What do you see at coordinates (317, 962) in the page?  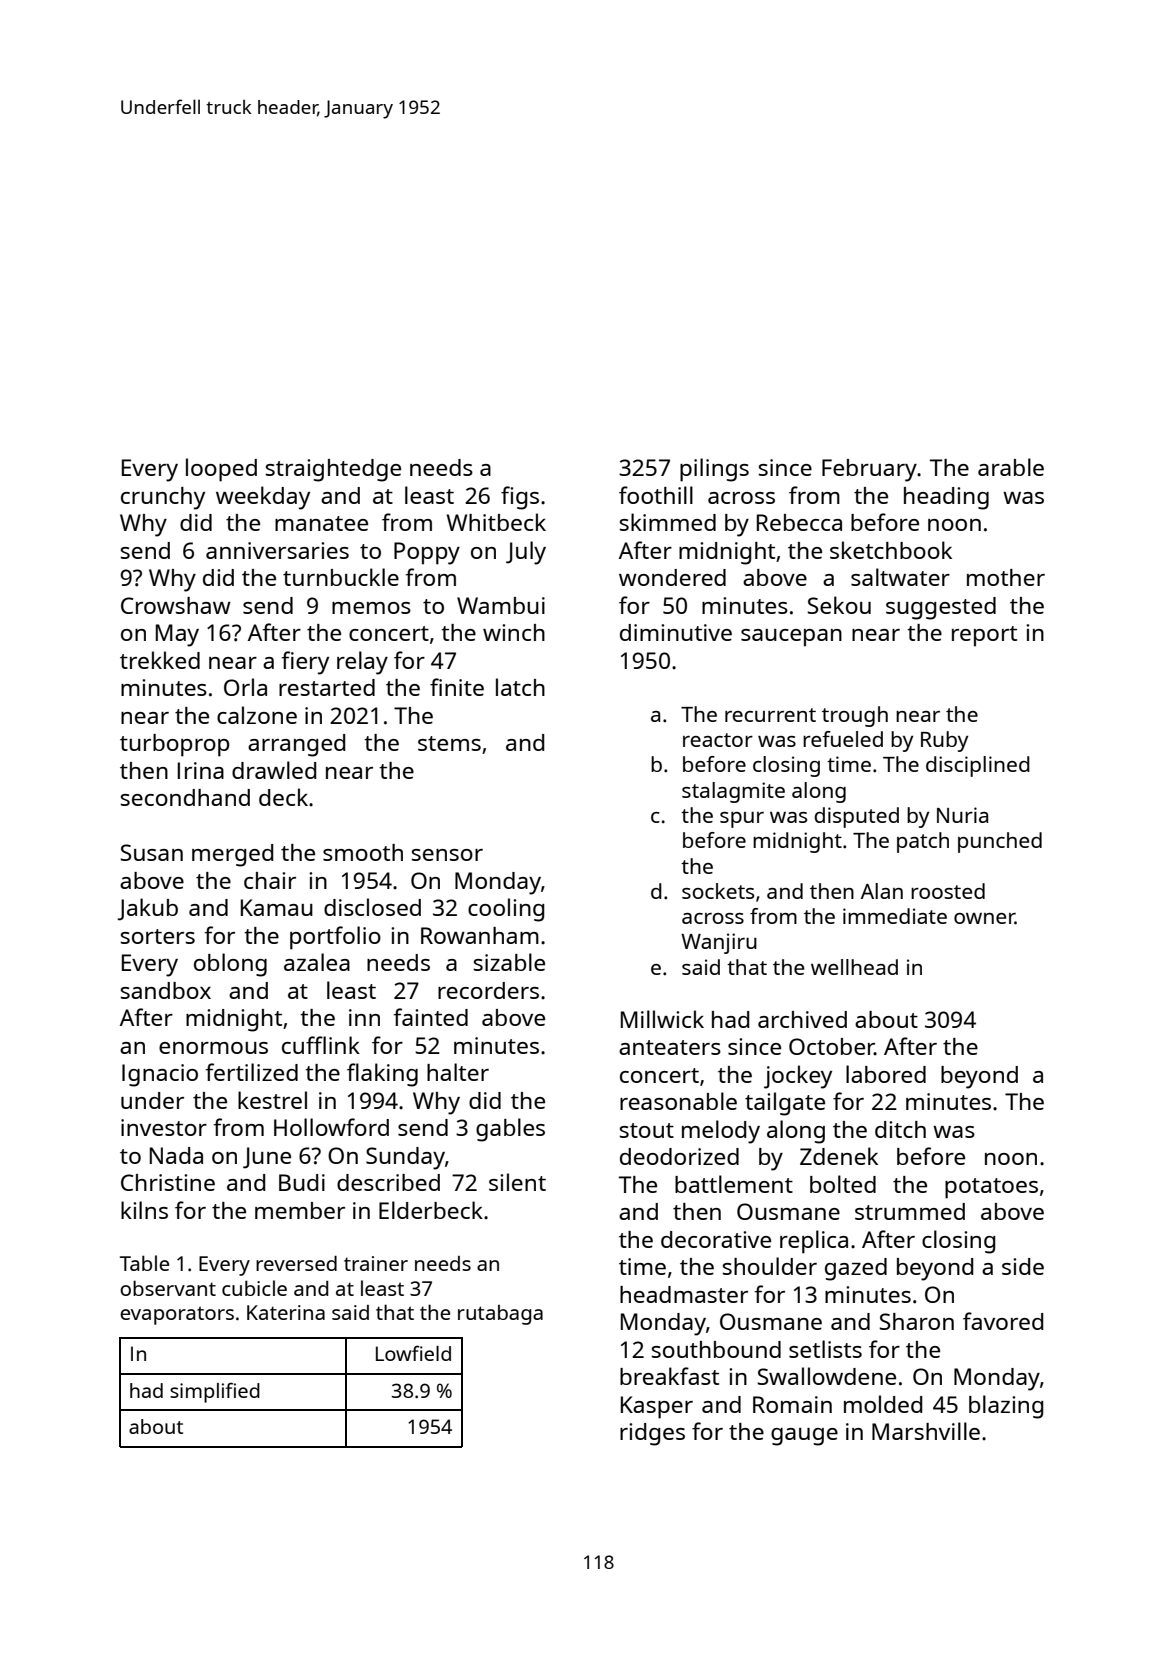 I see `azalea` at bounding box center [317, 962].
